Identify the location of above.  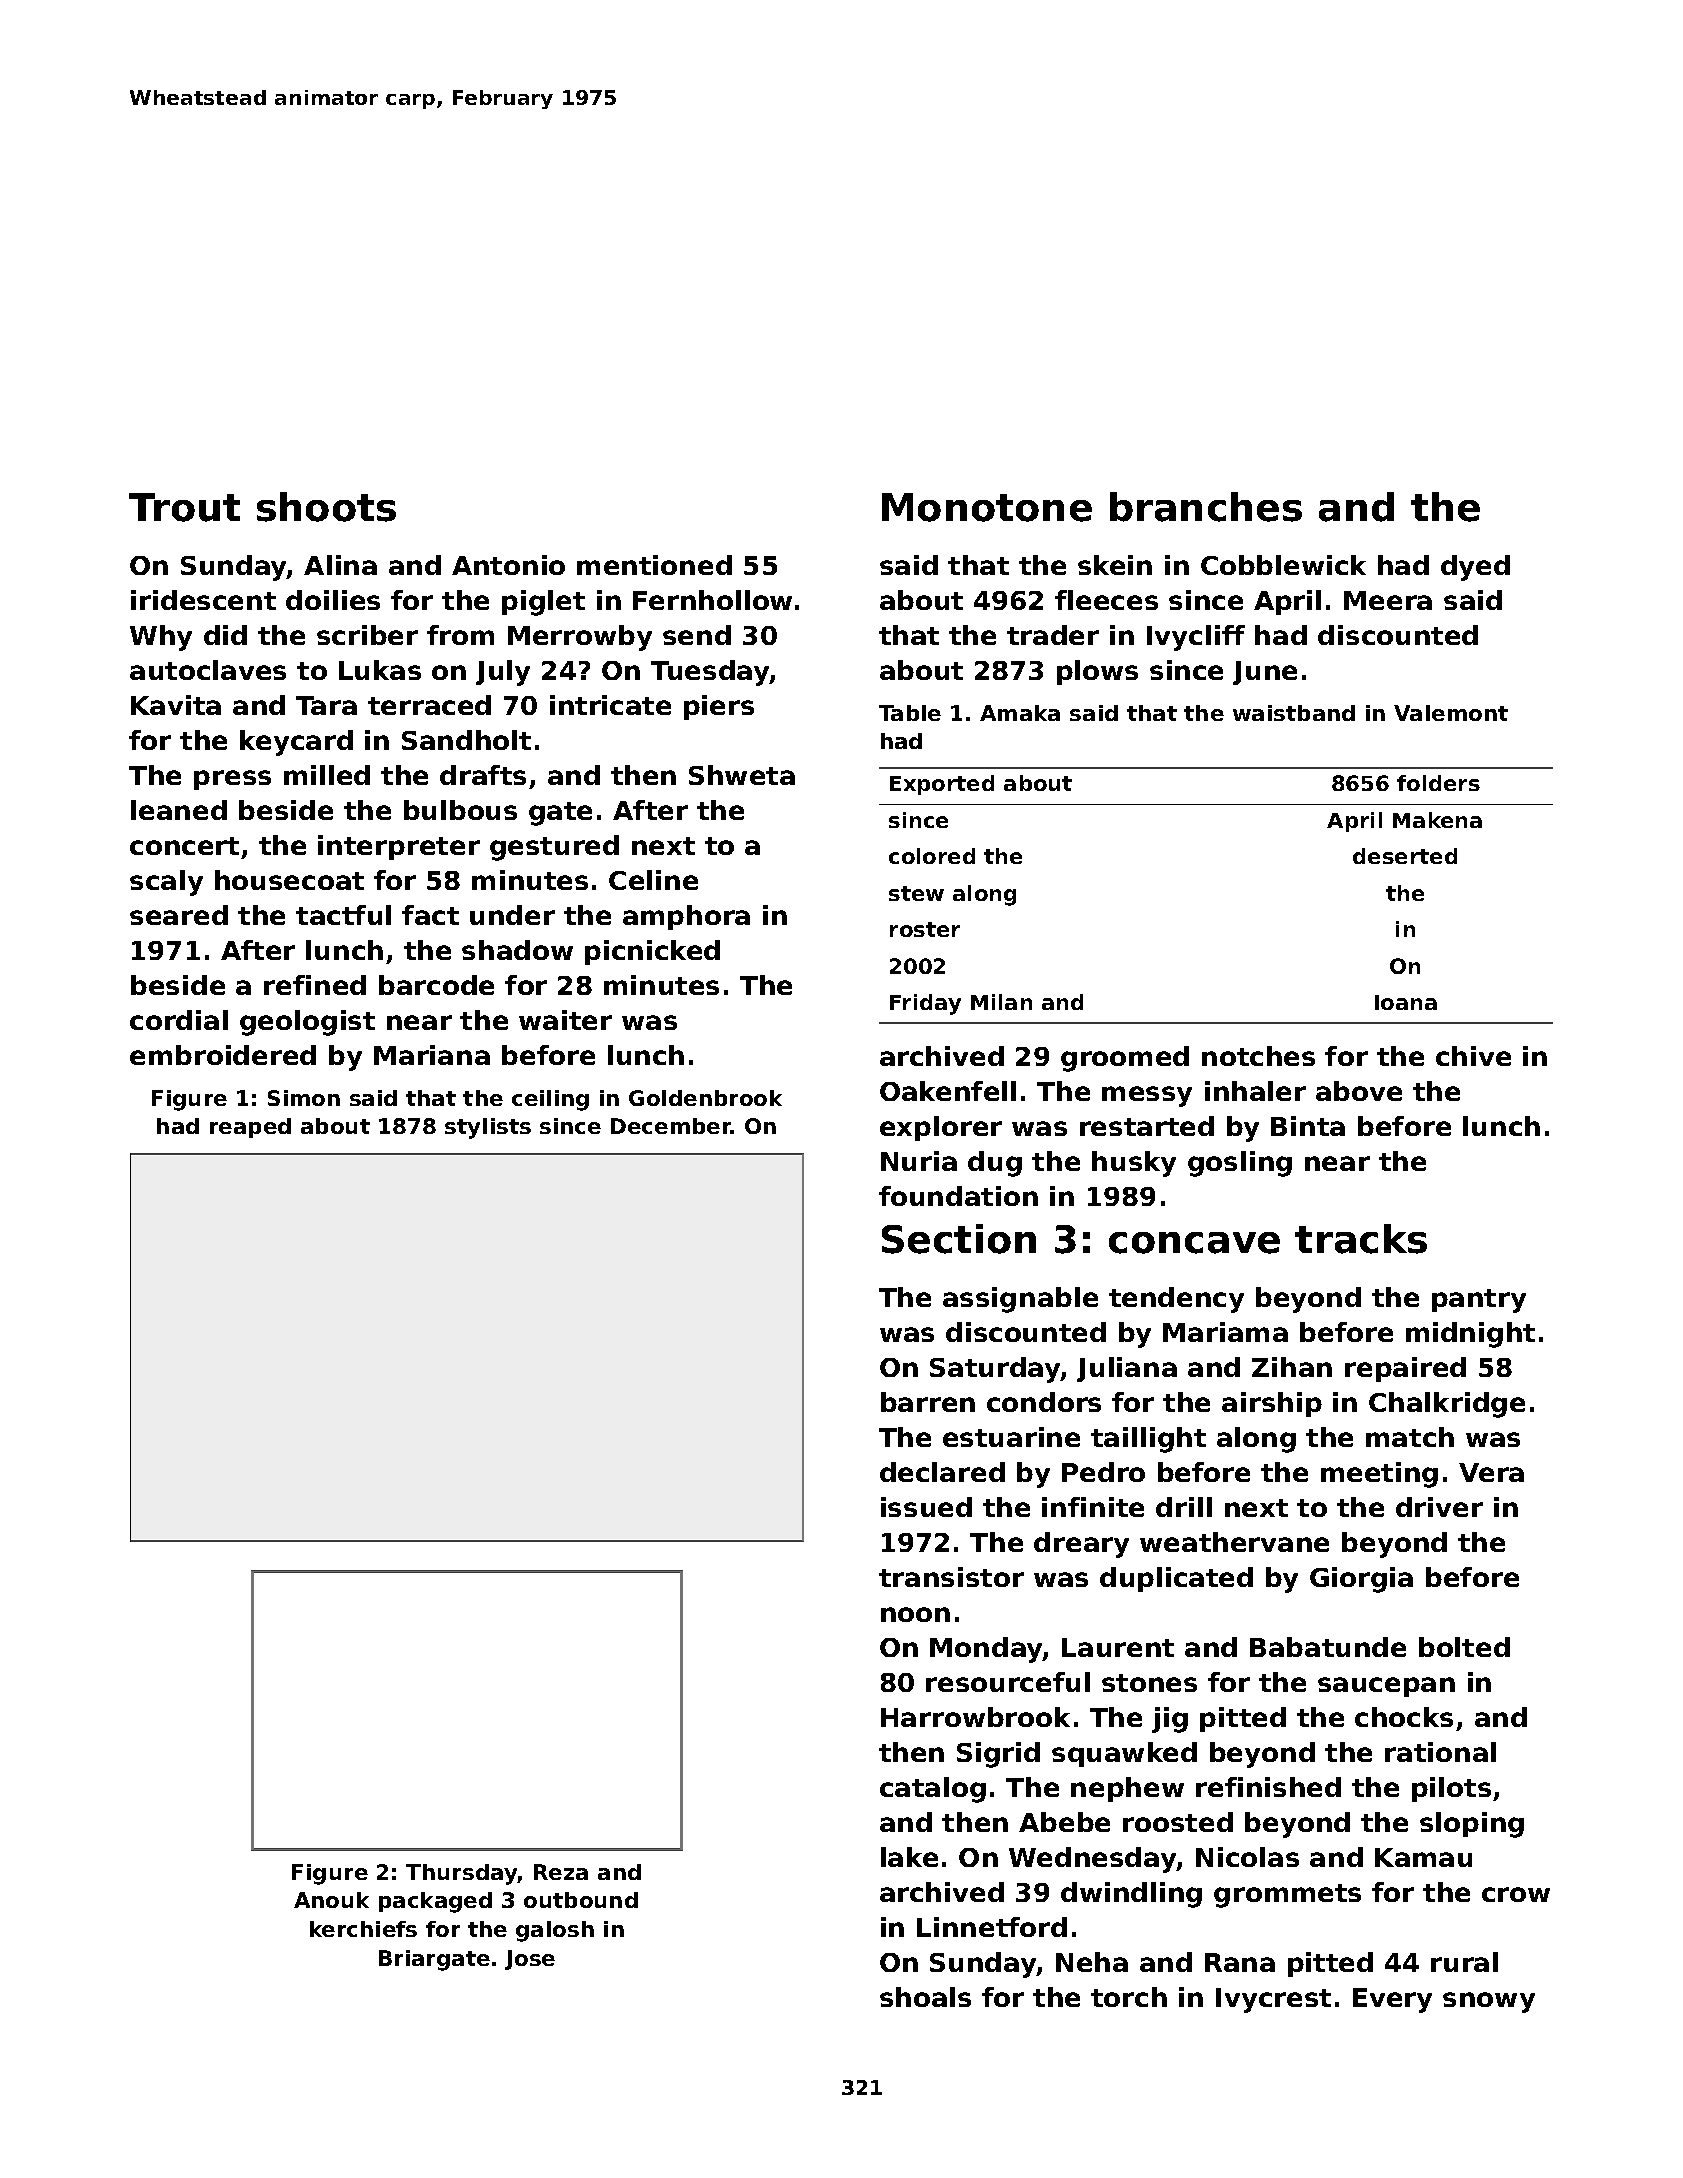
(1359, 1091).
